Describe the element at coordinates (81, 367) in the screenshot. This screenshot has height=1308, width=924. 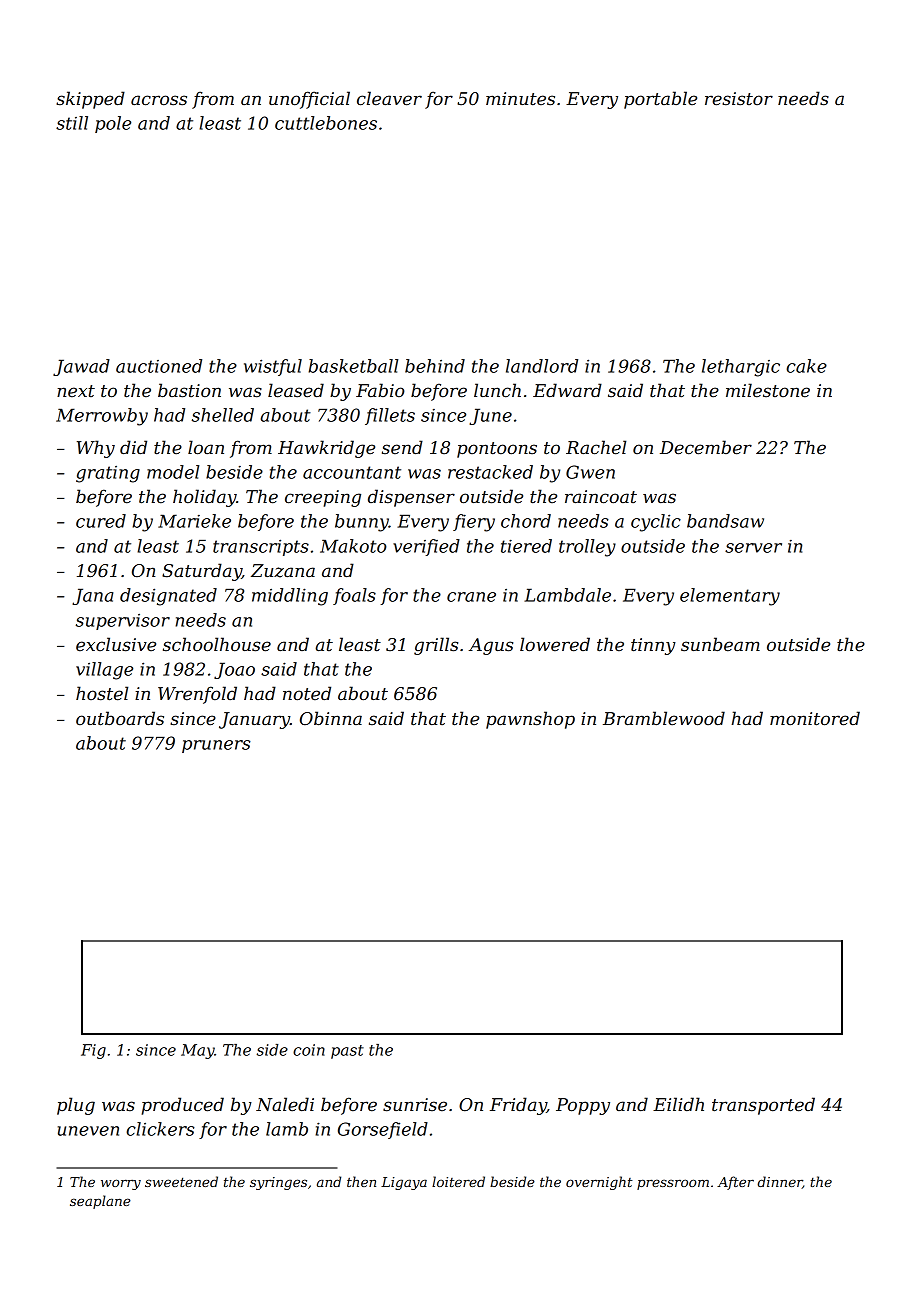
I see `Jawad` at that location.
